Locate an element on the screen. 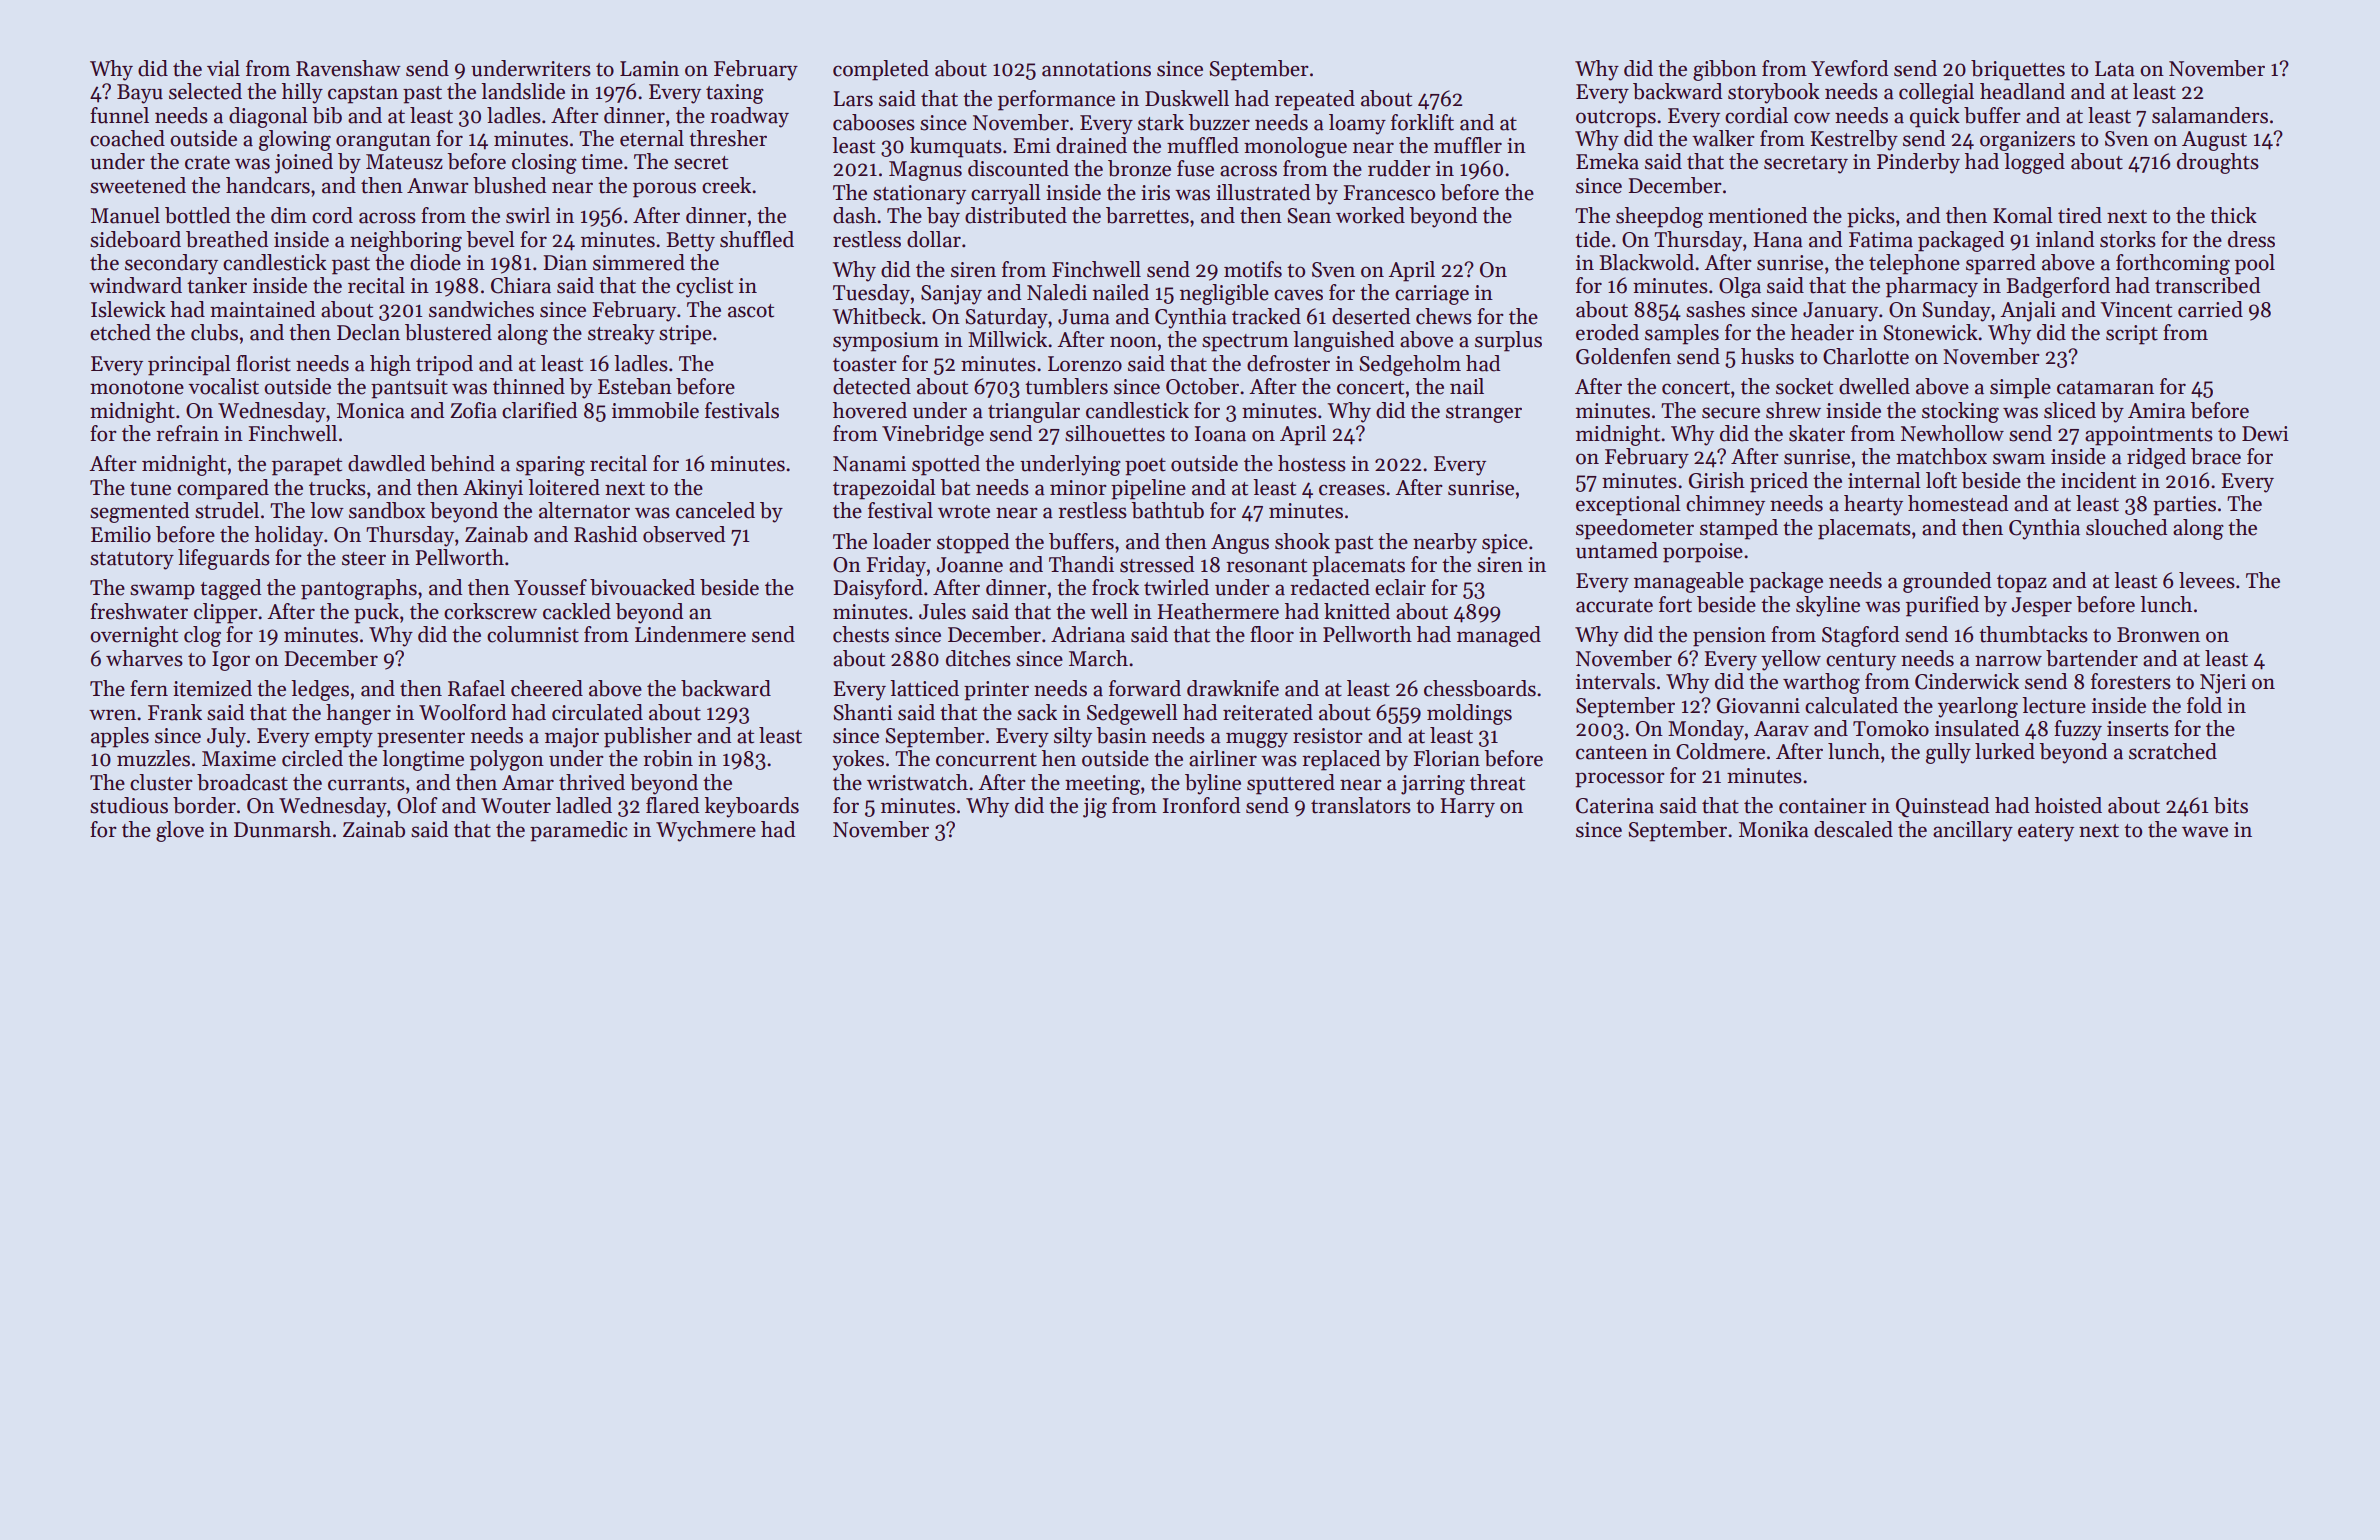  scratched is located at coordinates (2173, 751).
